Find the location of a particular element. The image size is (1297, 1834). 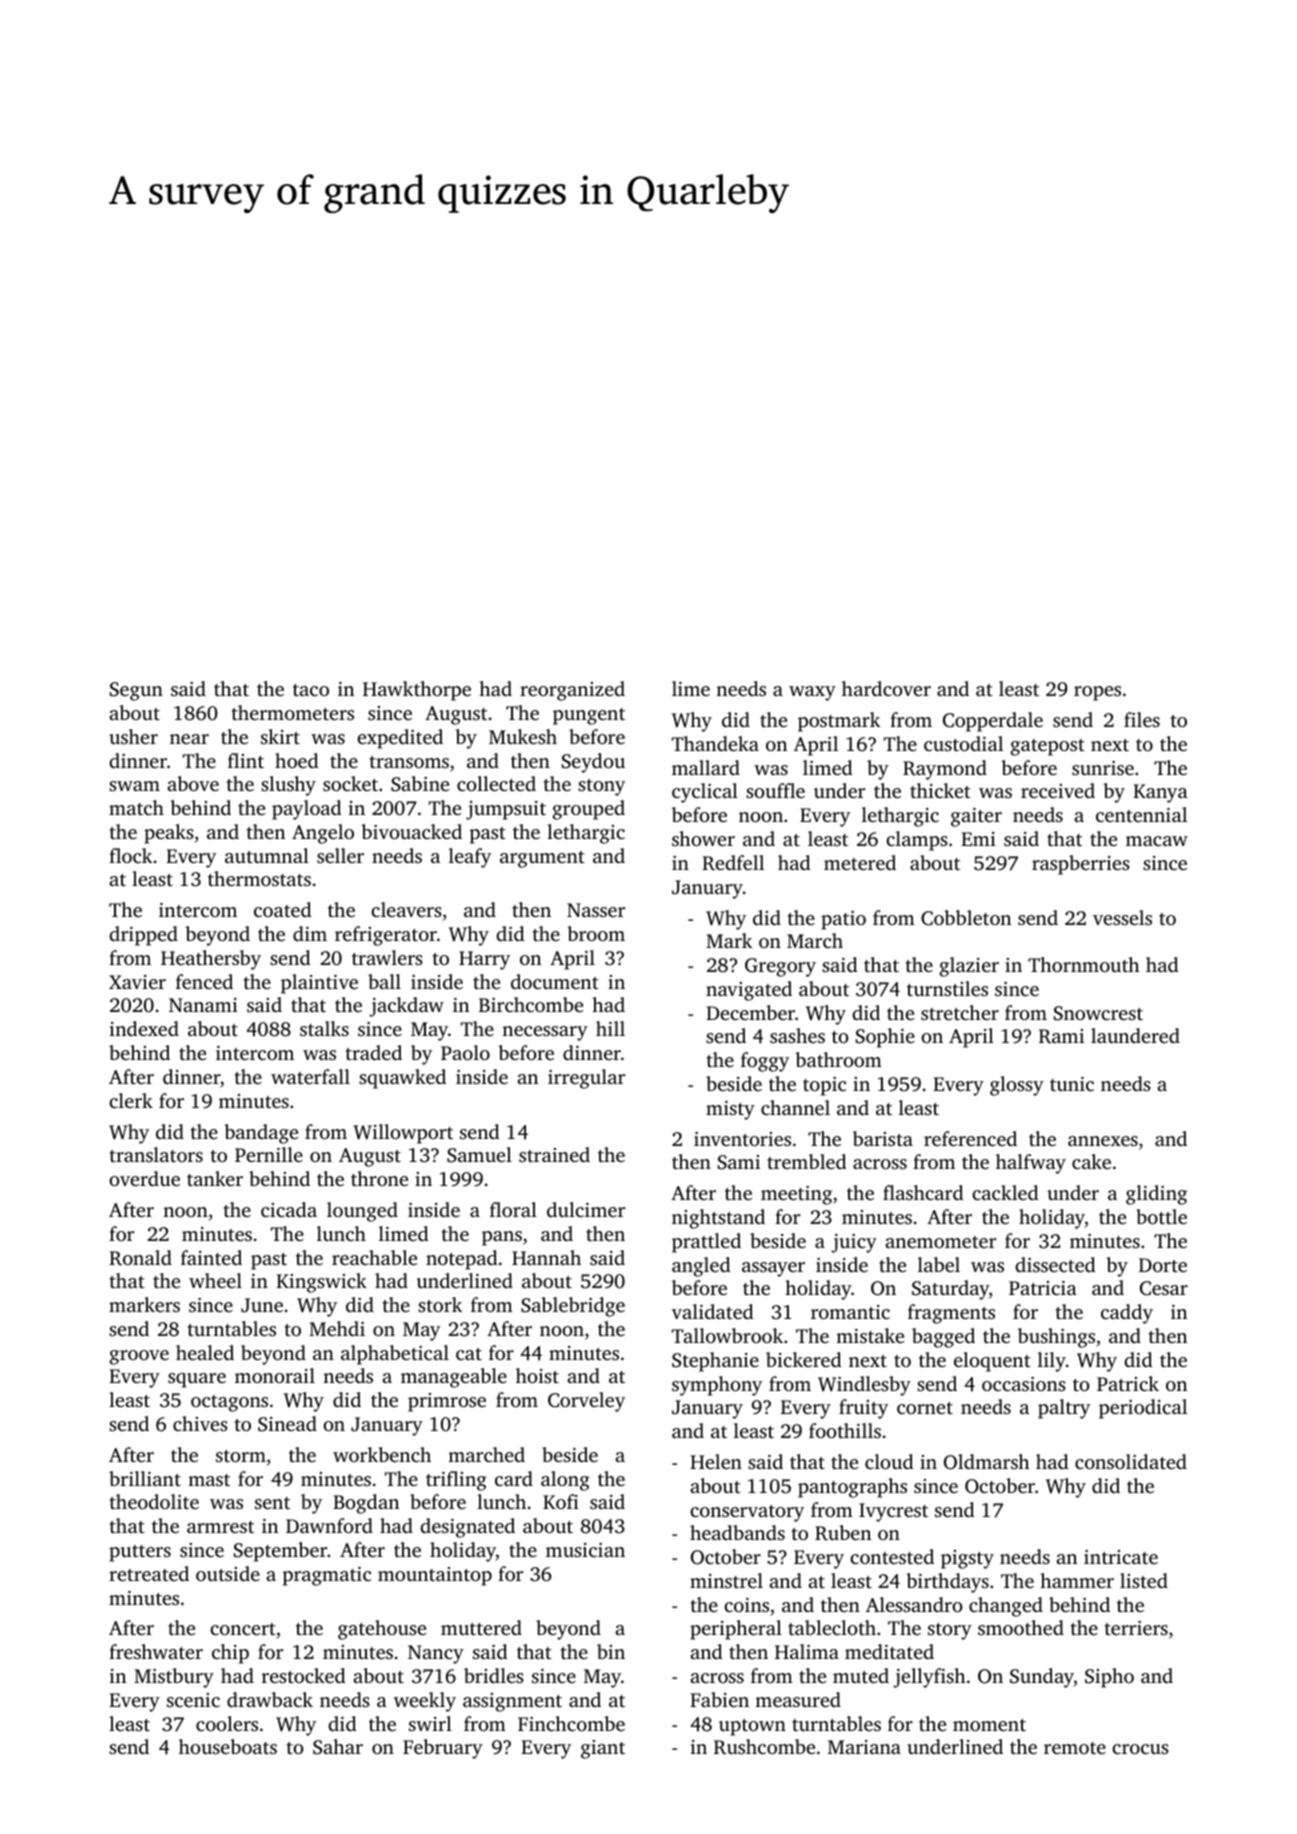

octagons is located at coordinates (229, 1403).
